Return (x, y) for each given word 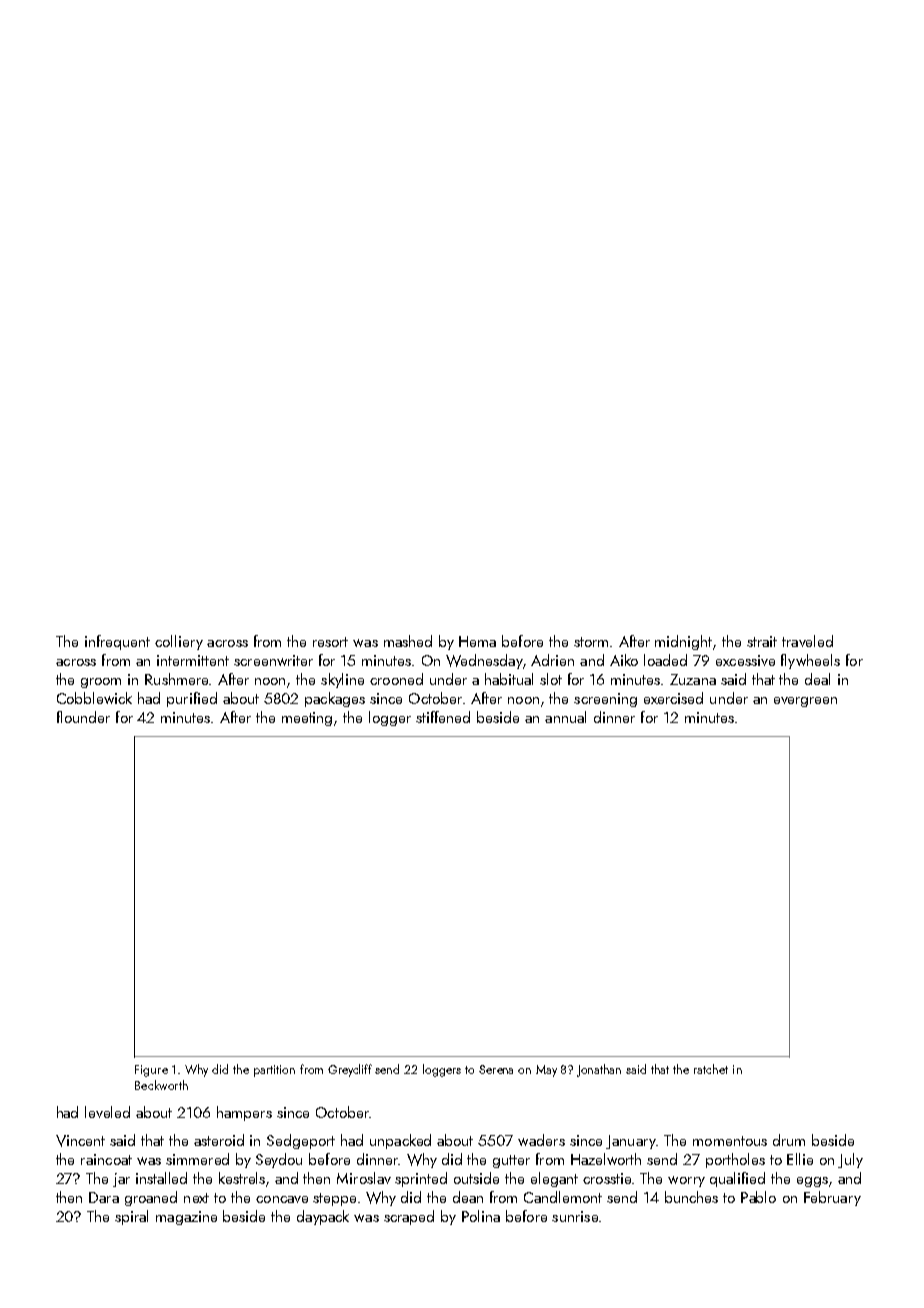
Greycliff (350, 1070)
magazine (186, 1218)
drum (789, 1140)
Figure (151, 1071)
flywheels (810, 661)
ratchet (711, 1069)
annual (565, 717)
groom (101, 683)
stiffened (443, 717)
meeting (307, 719)
